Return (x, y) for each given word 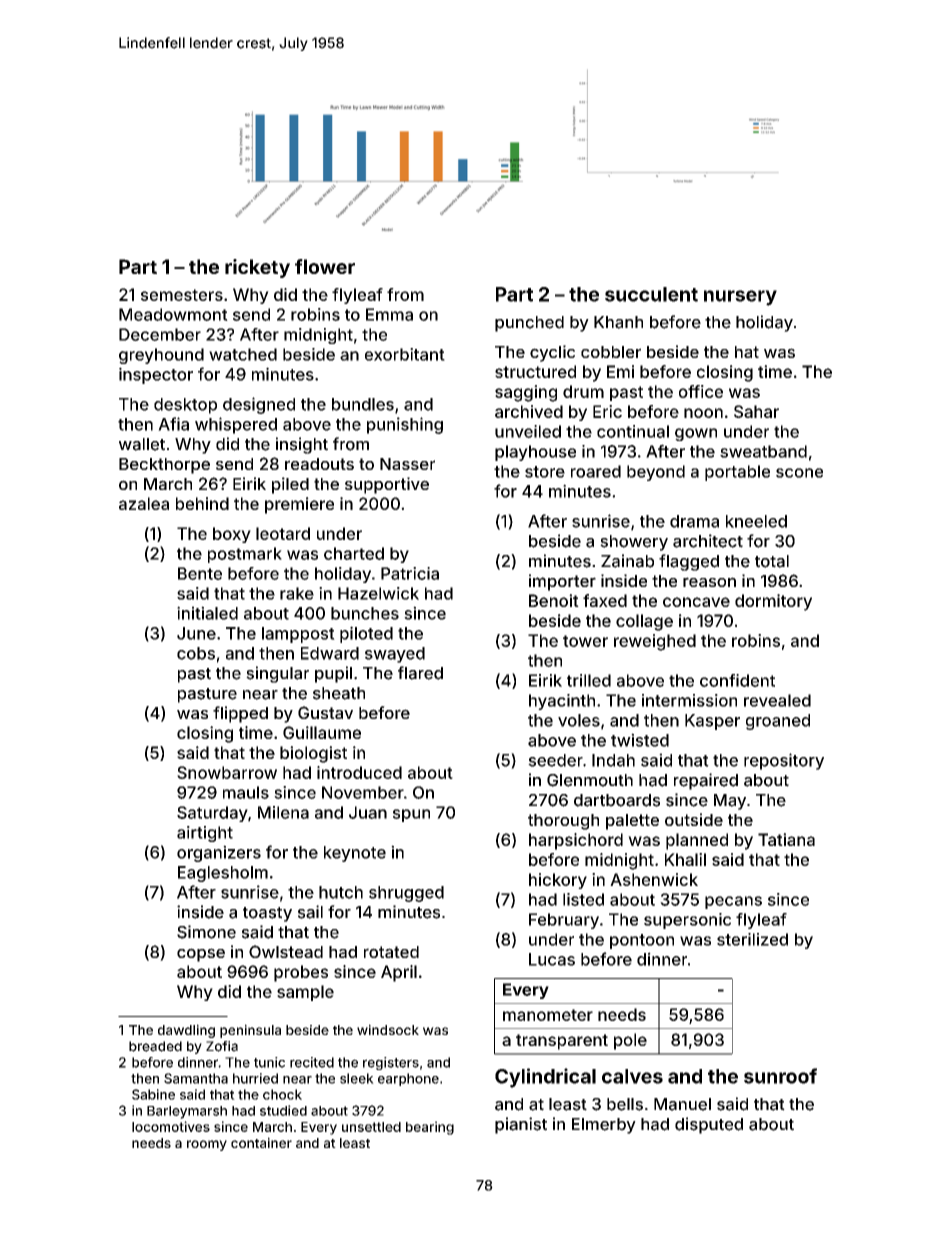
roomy (207, 1145)
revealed (777, 700)
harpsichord (576, 841)
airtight (205, 834)
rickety (257, 268)
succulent (651, 294)
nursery (740, 298)
